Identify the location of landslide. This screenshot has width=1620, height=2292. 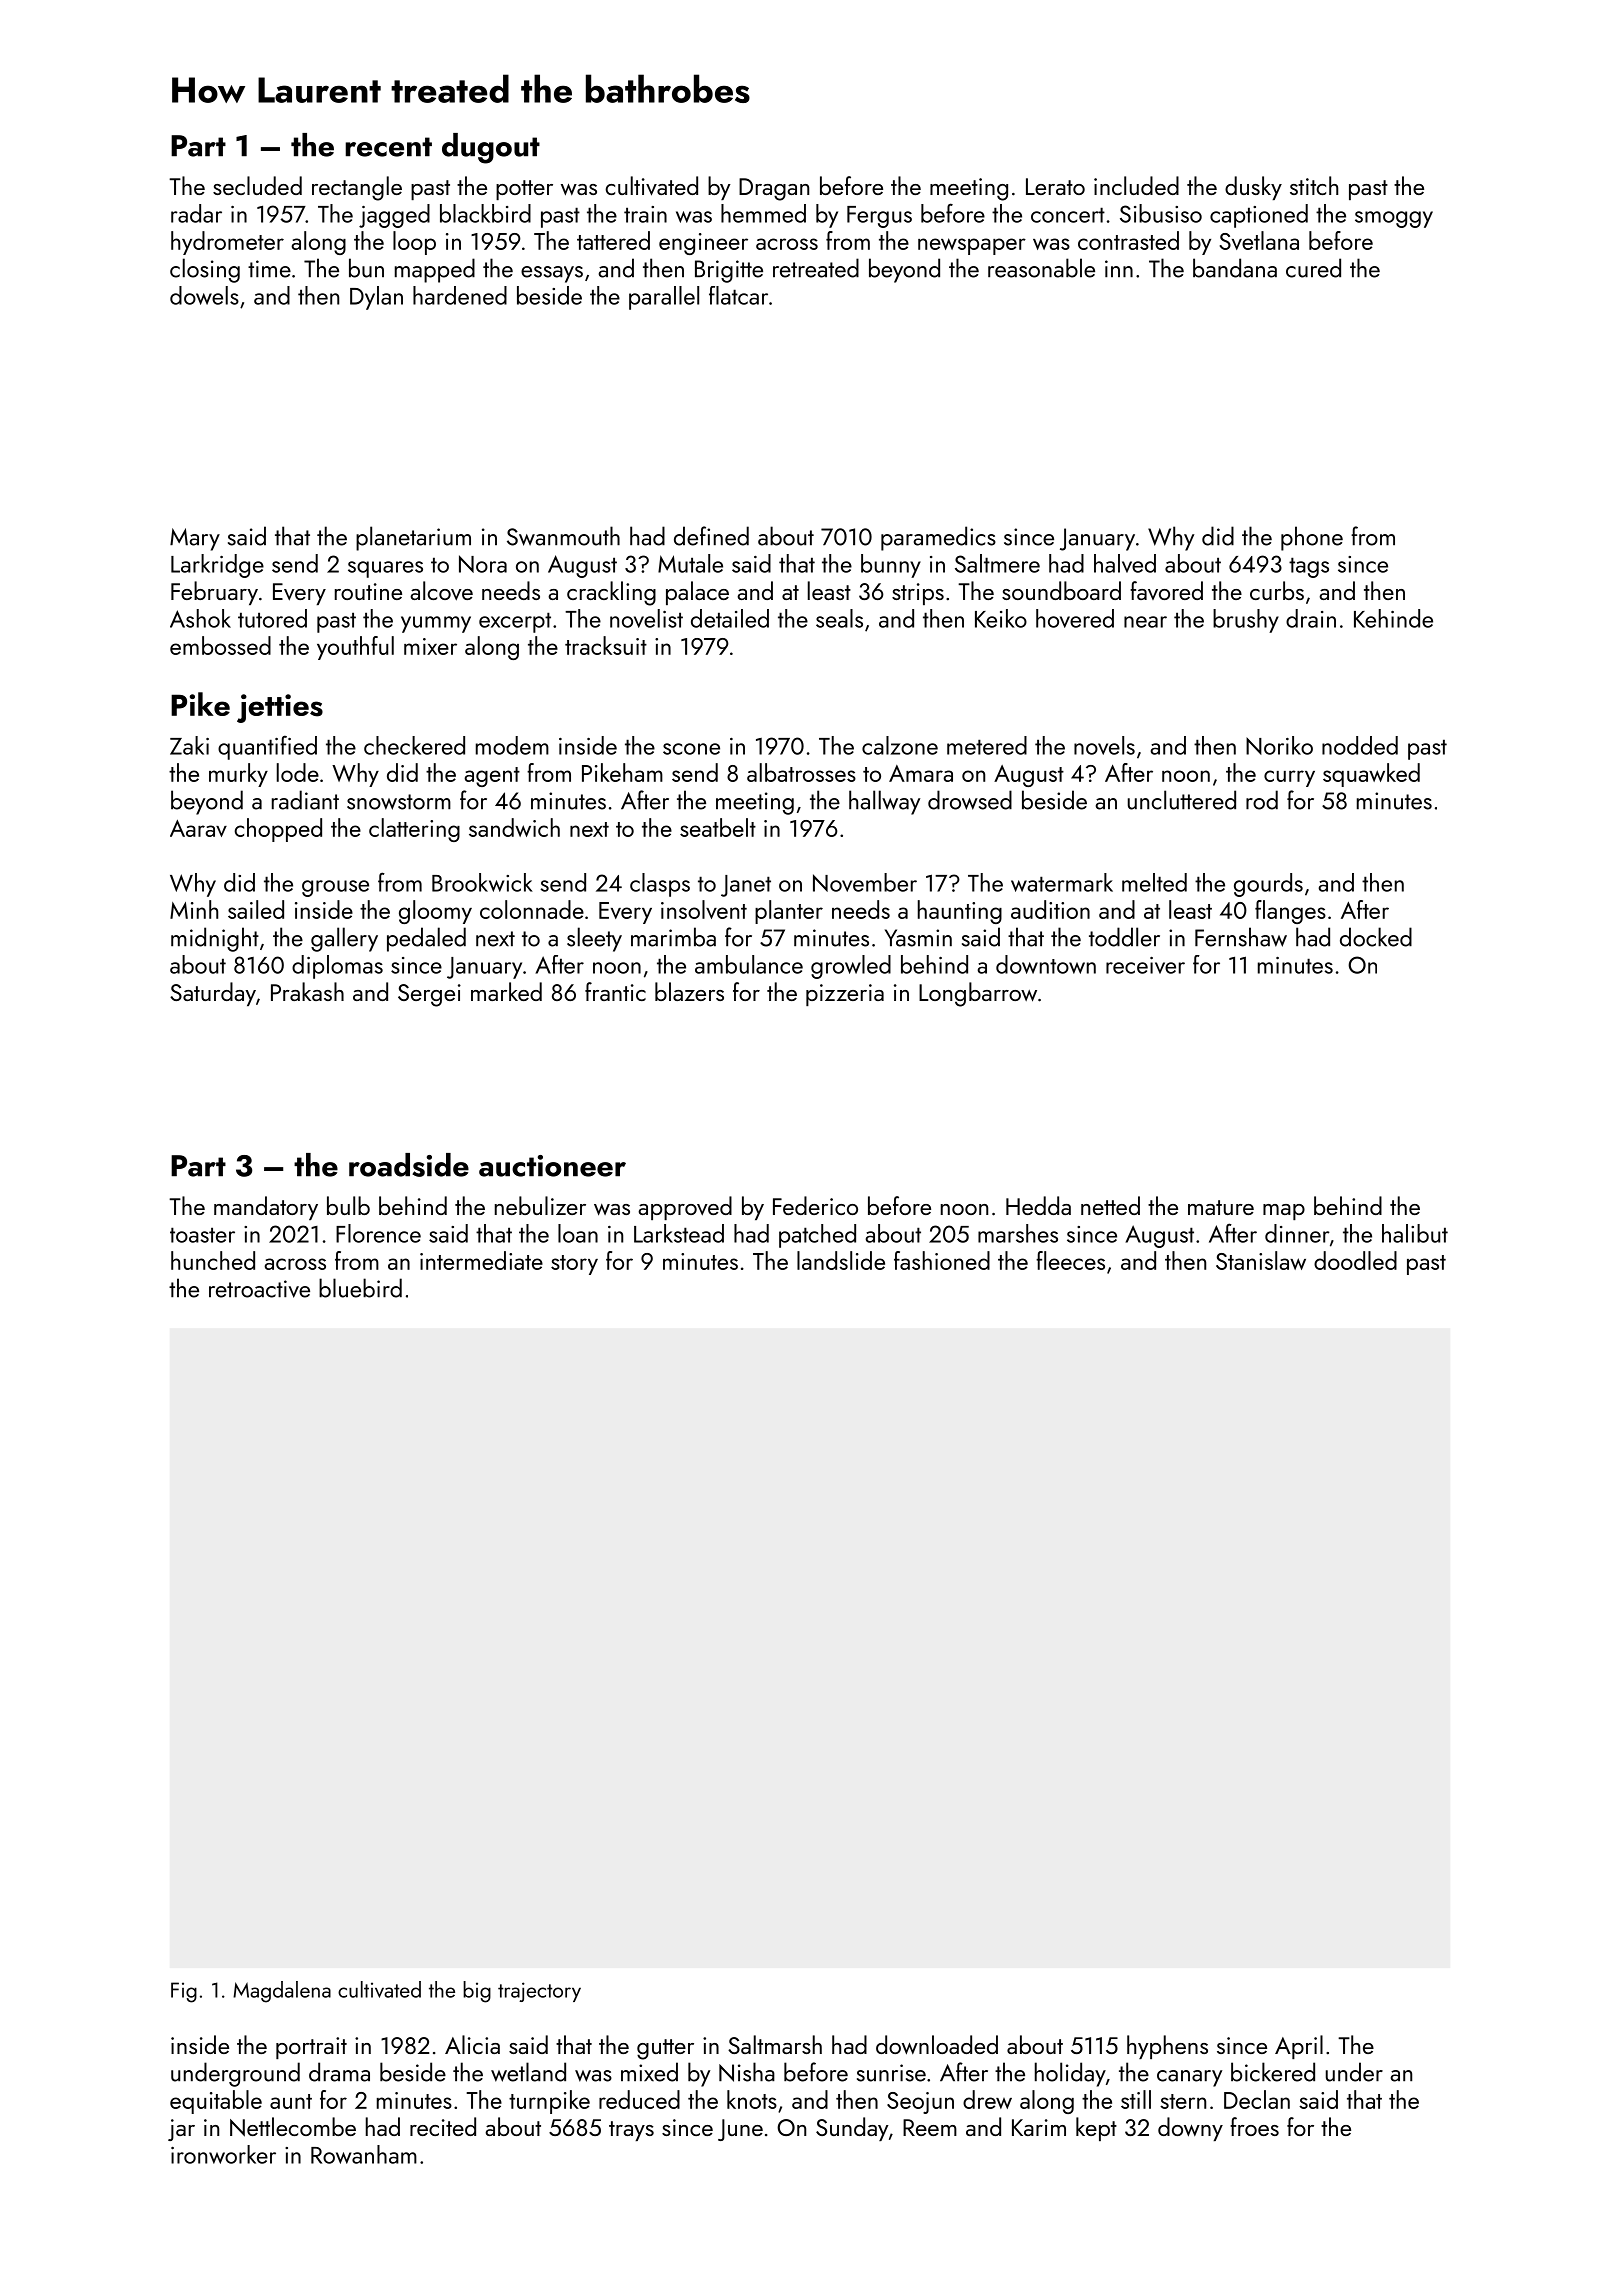
(841, 1260).
